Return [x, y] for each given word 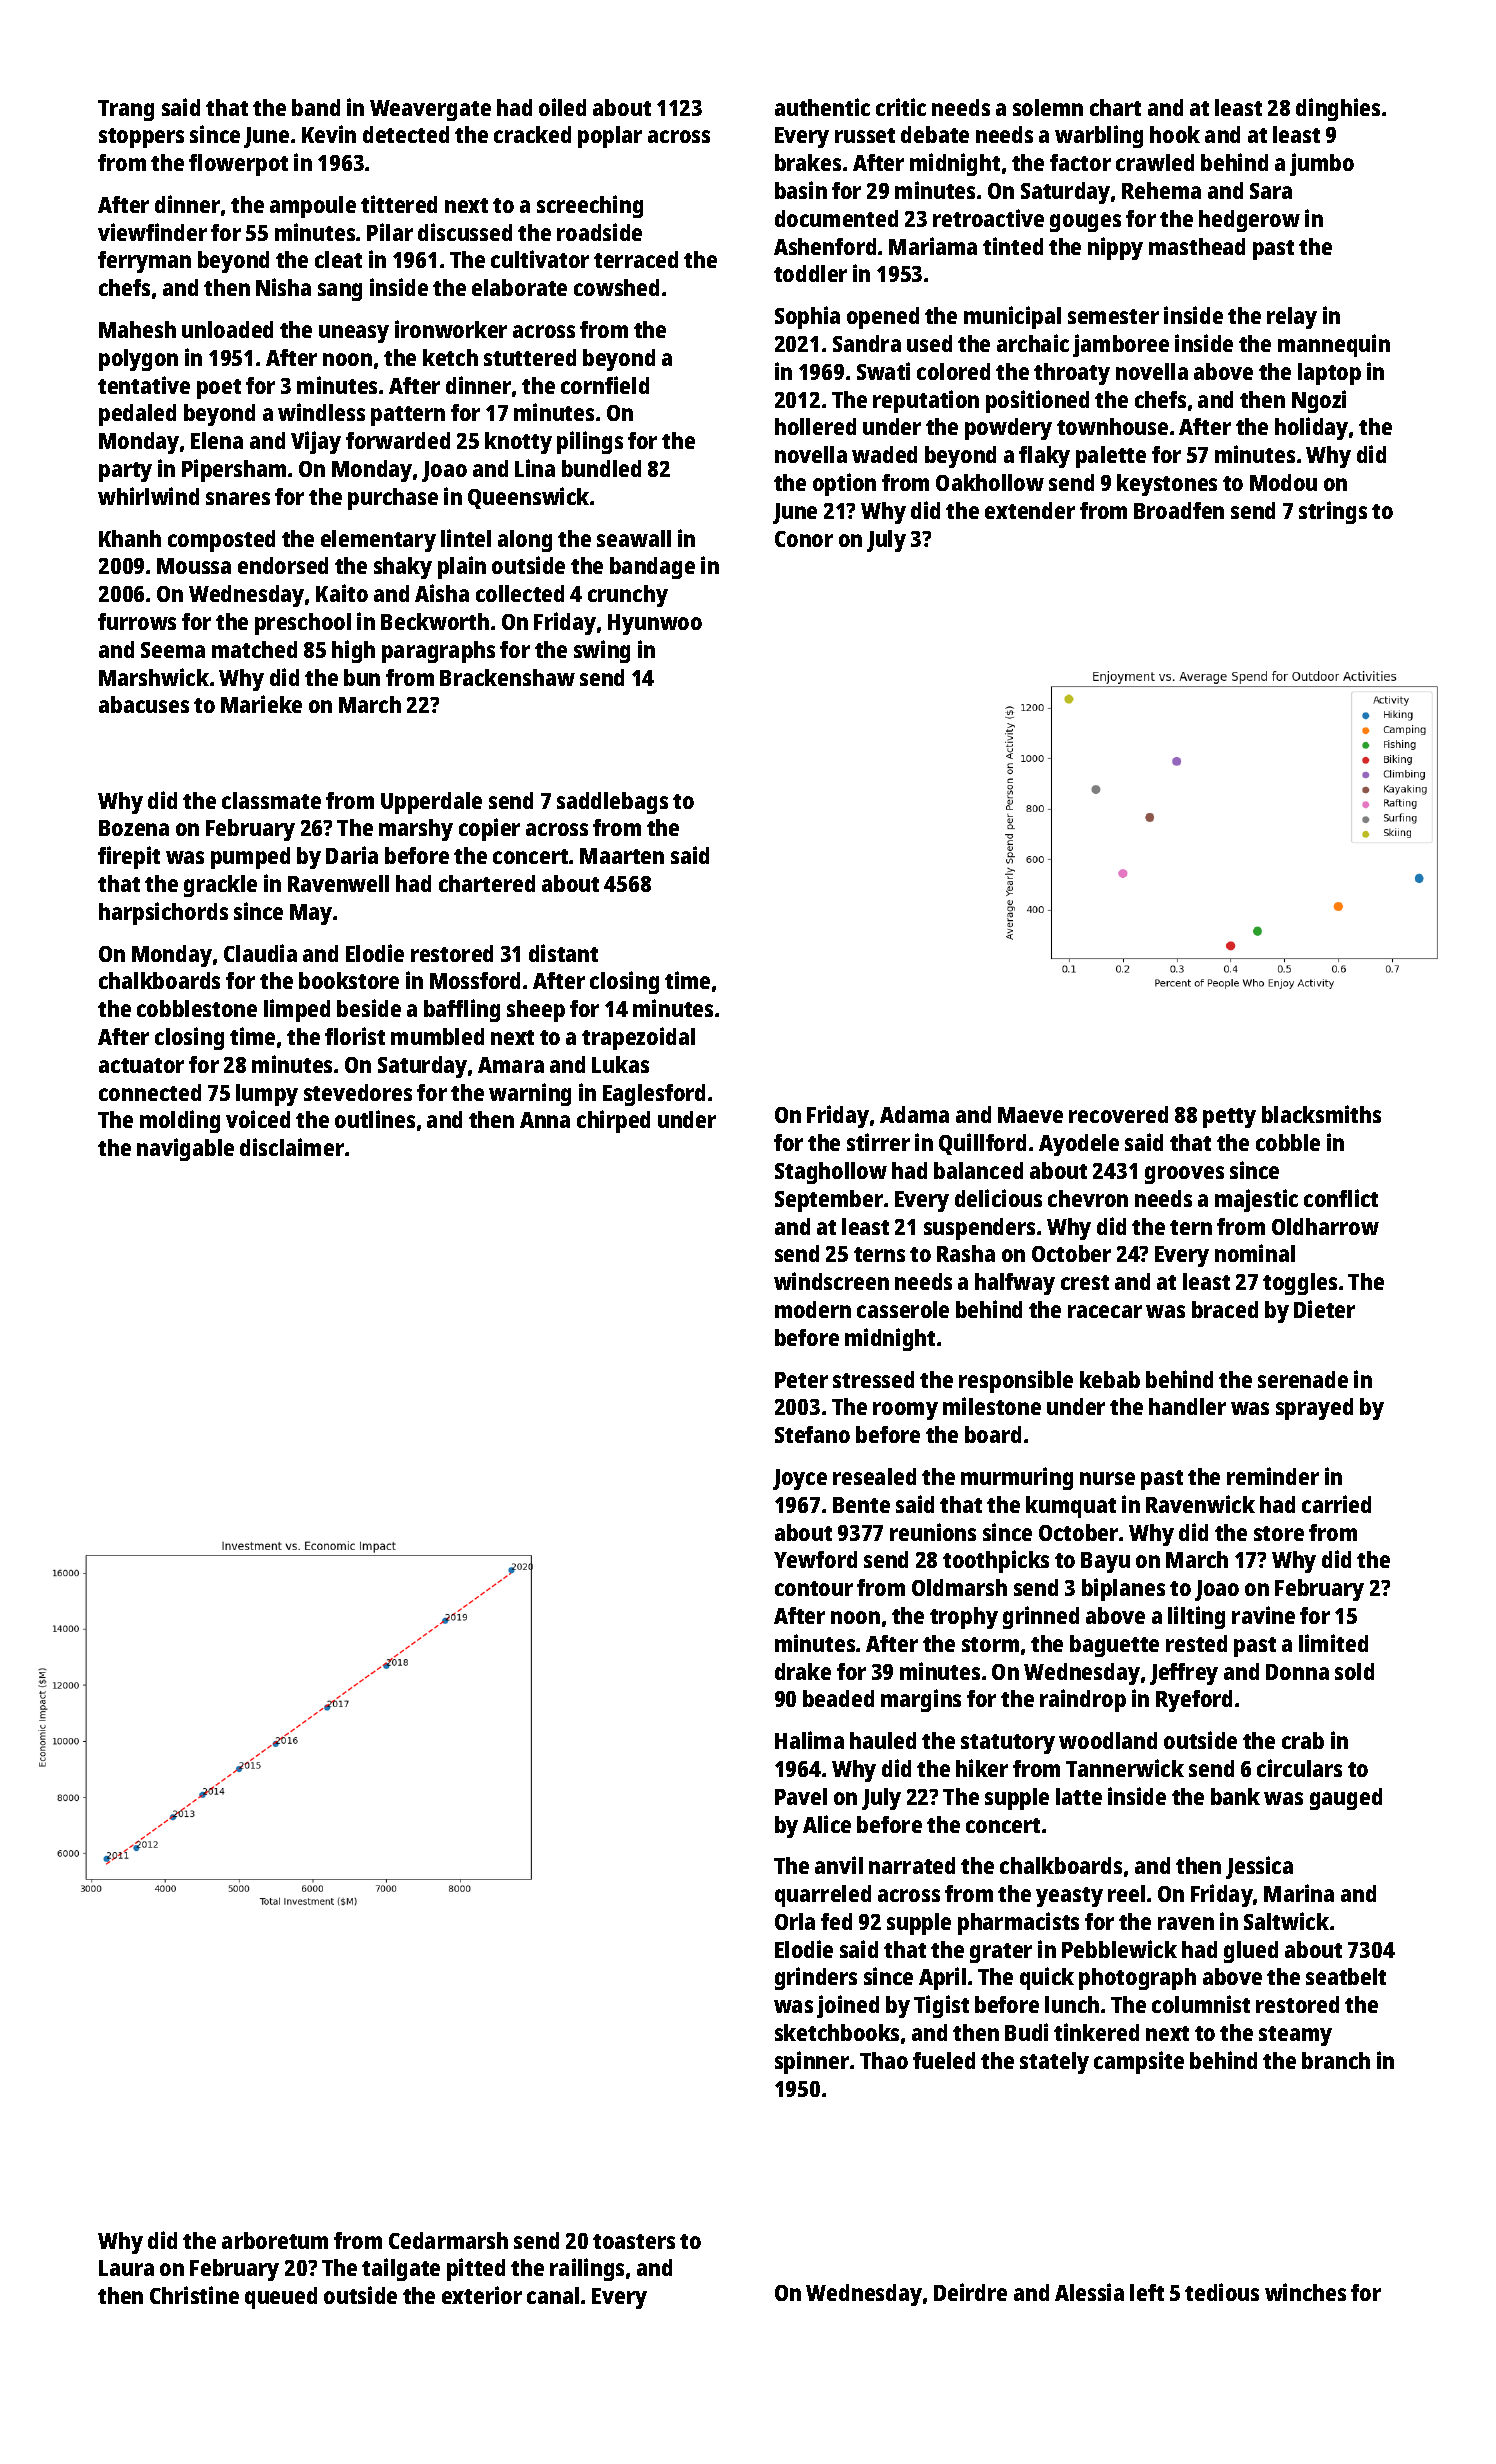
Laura [126, 2268]
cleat [338, 259]
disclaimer [292, 1147]
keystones [1167, 485]
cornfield [605, 385]
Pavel [801, 1796]
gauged [1346, 1799]
